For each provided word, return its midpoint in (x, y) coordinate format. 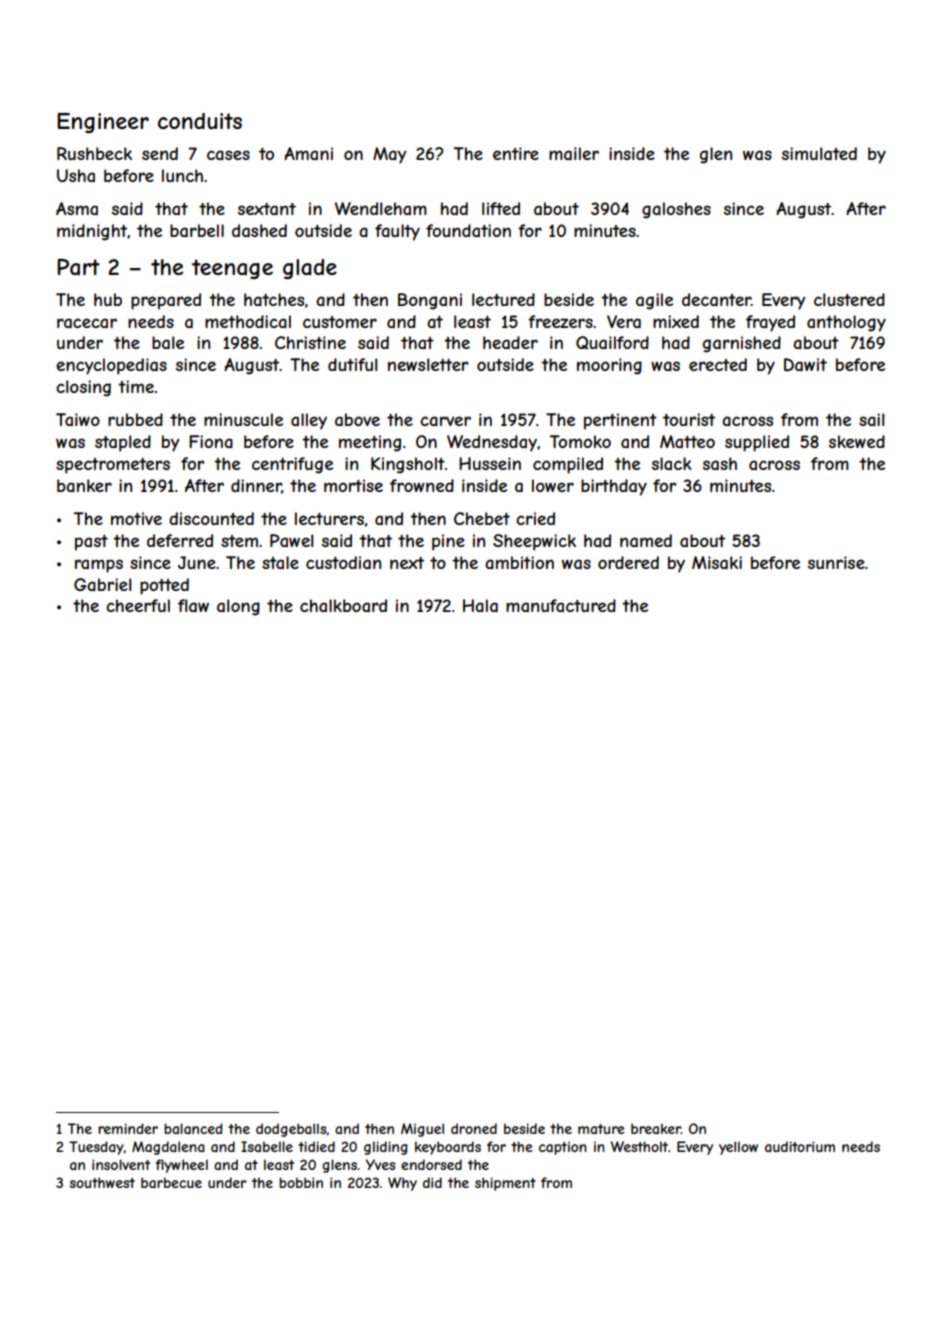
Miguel (422, 1130)
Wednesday (492, 443)
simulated (819, 153)
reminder (128, 1128)
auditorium (800, 1146)
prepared (166, 301)
